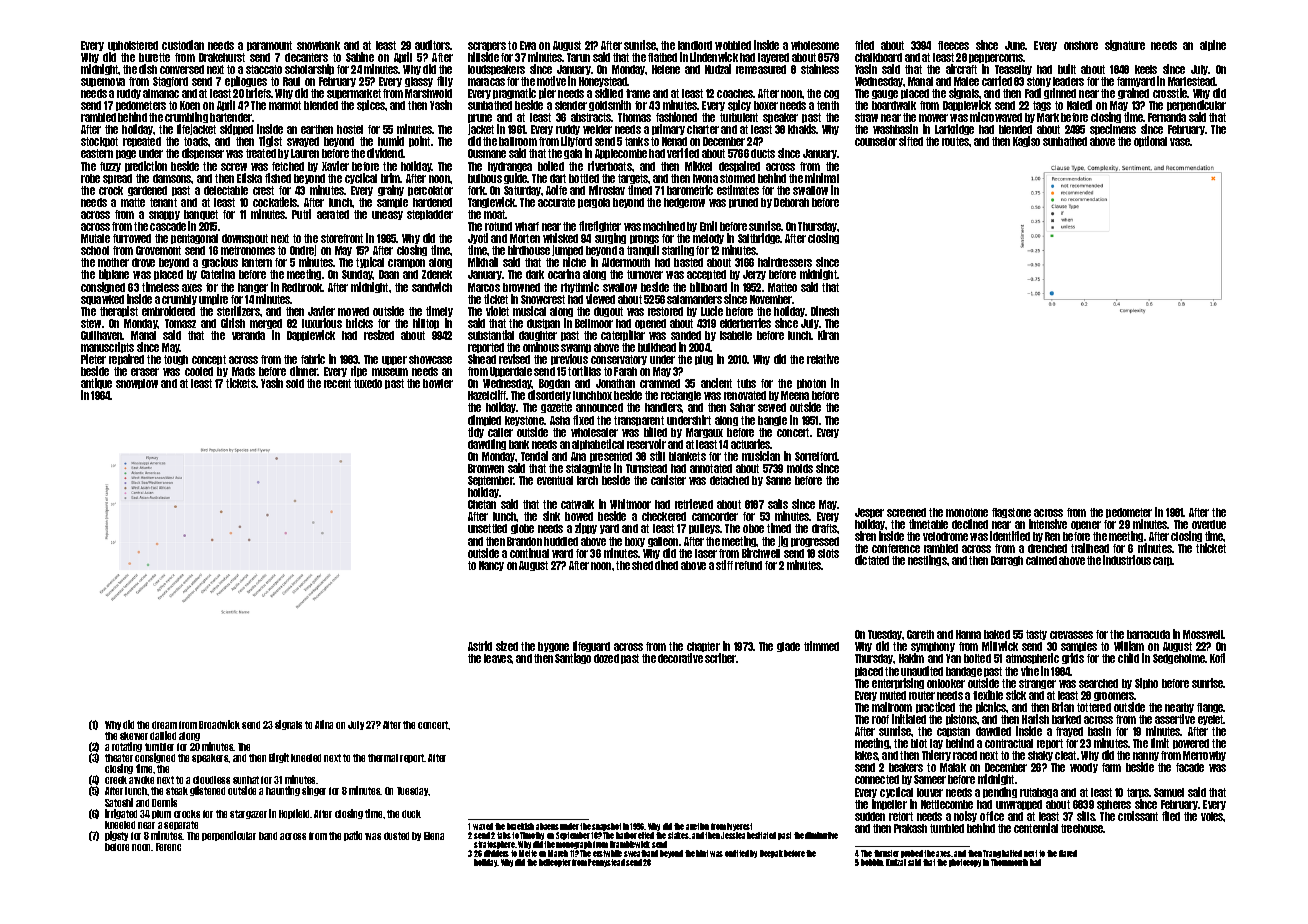 The width and height of the document is (1308, 924). I want to click on dinner, so click(304, 371).
